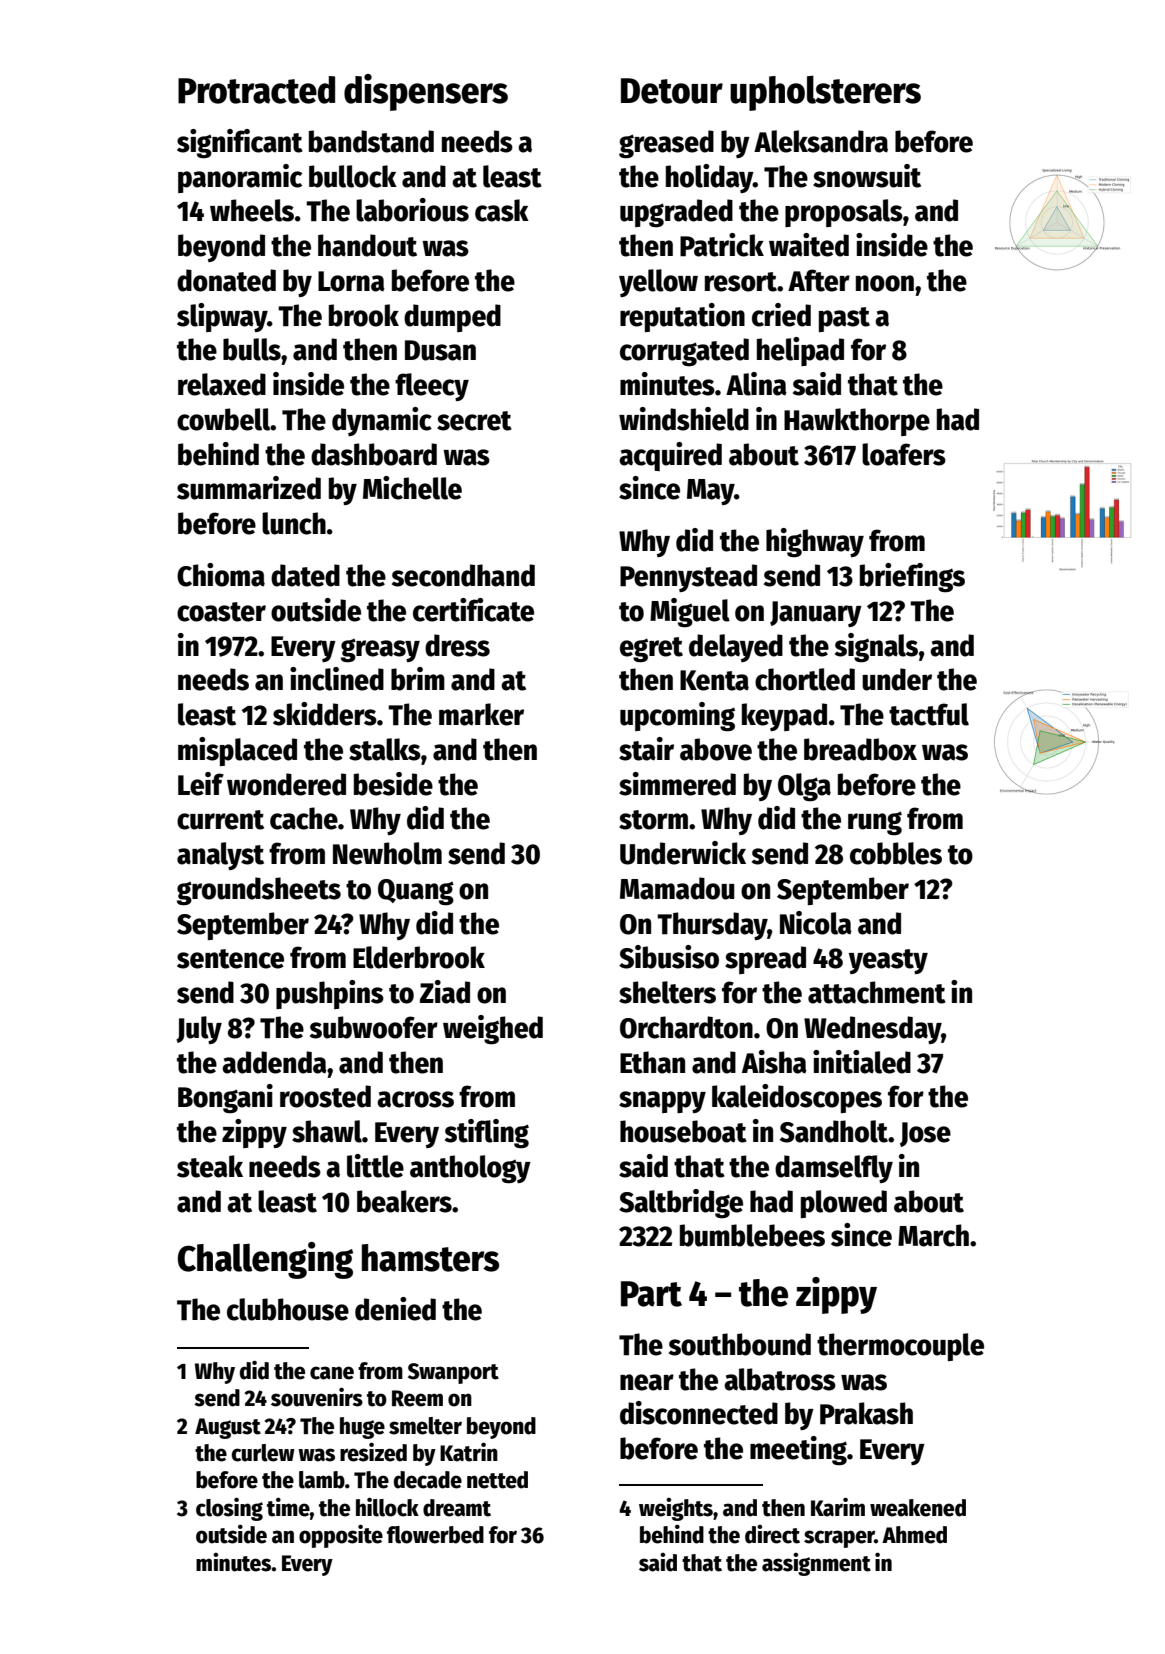  I want to click on opposite, so click(341, 1536).
